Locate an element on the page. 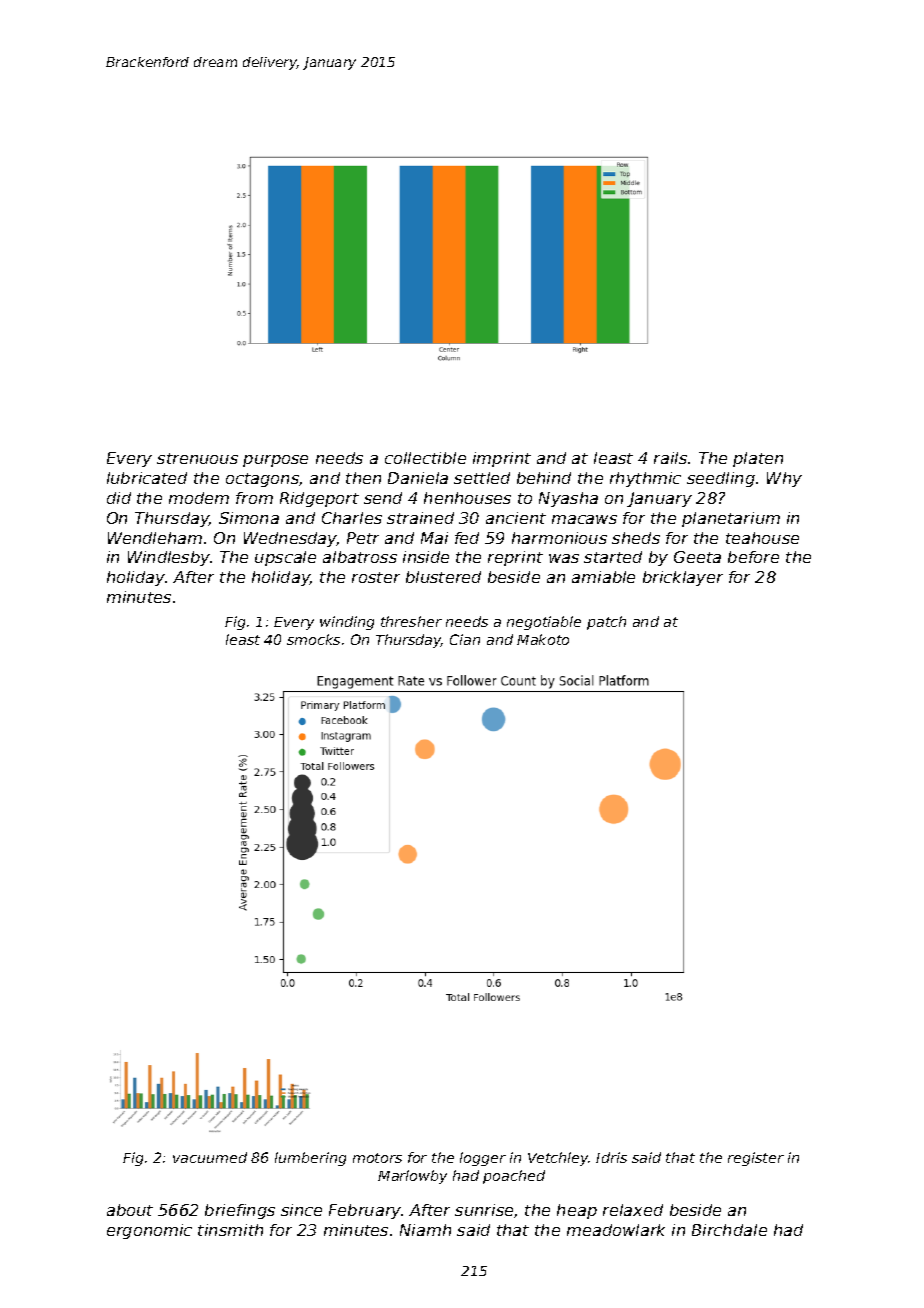 Image resolution: width=924 pixels, height=1308 pixels. imprint is located at coordinates (502, 459).
